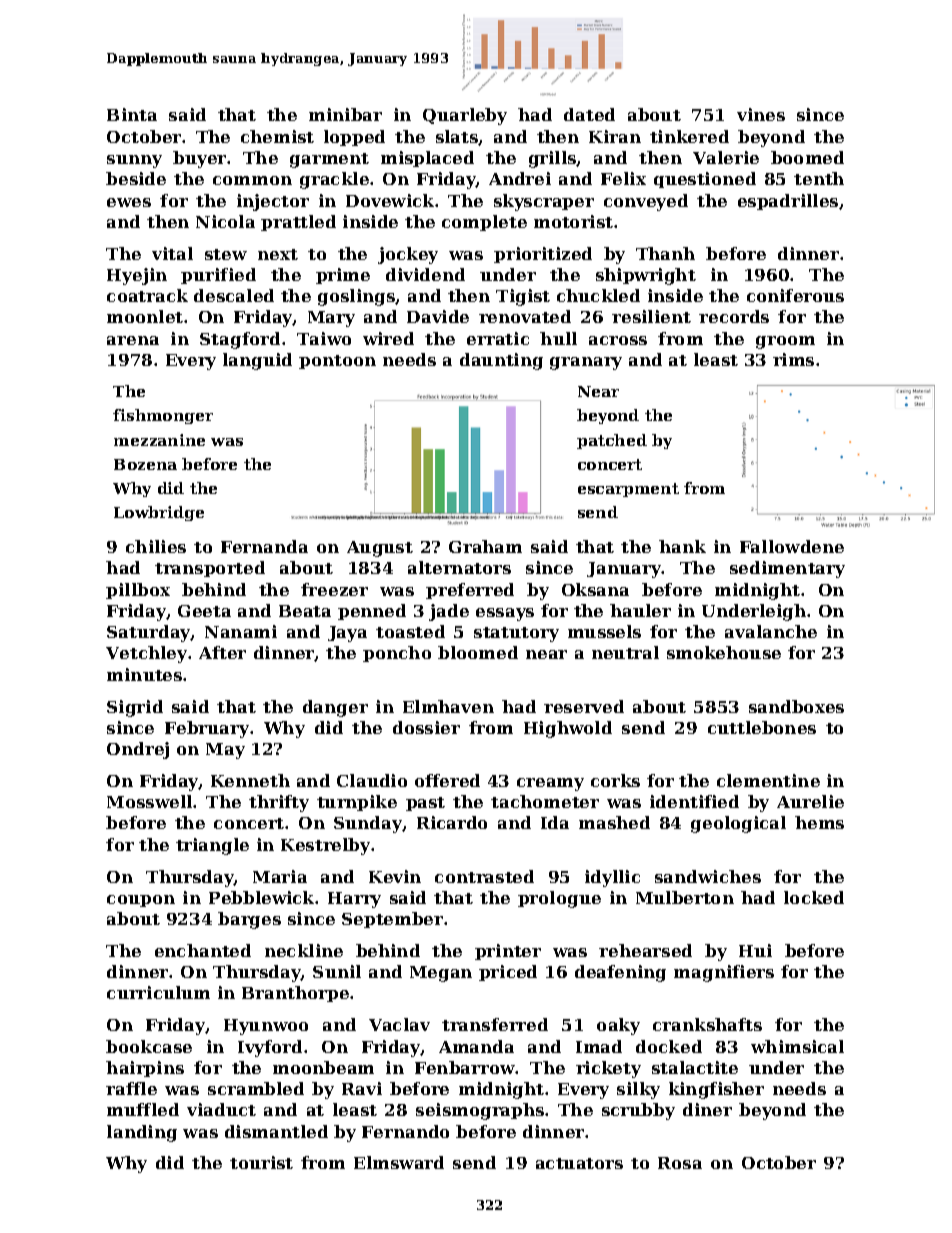 Image resolution: width=952 pixels, height=1233 pixels. What do you see at coordinates (132, 114) in the document?
I see `Binta` at bounding box center [132, 114].
